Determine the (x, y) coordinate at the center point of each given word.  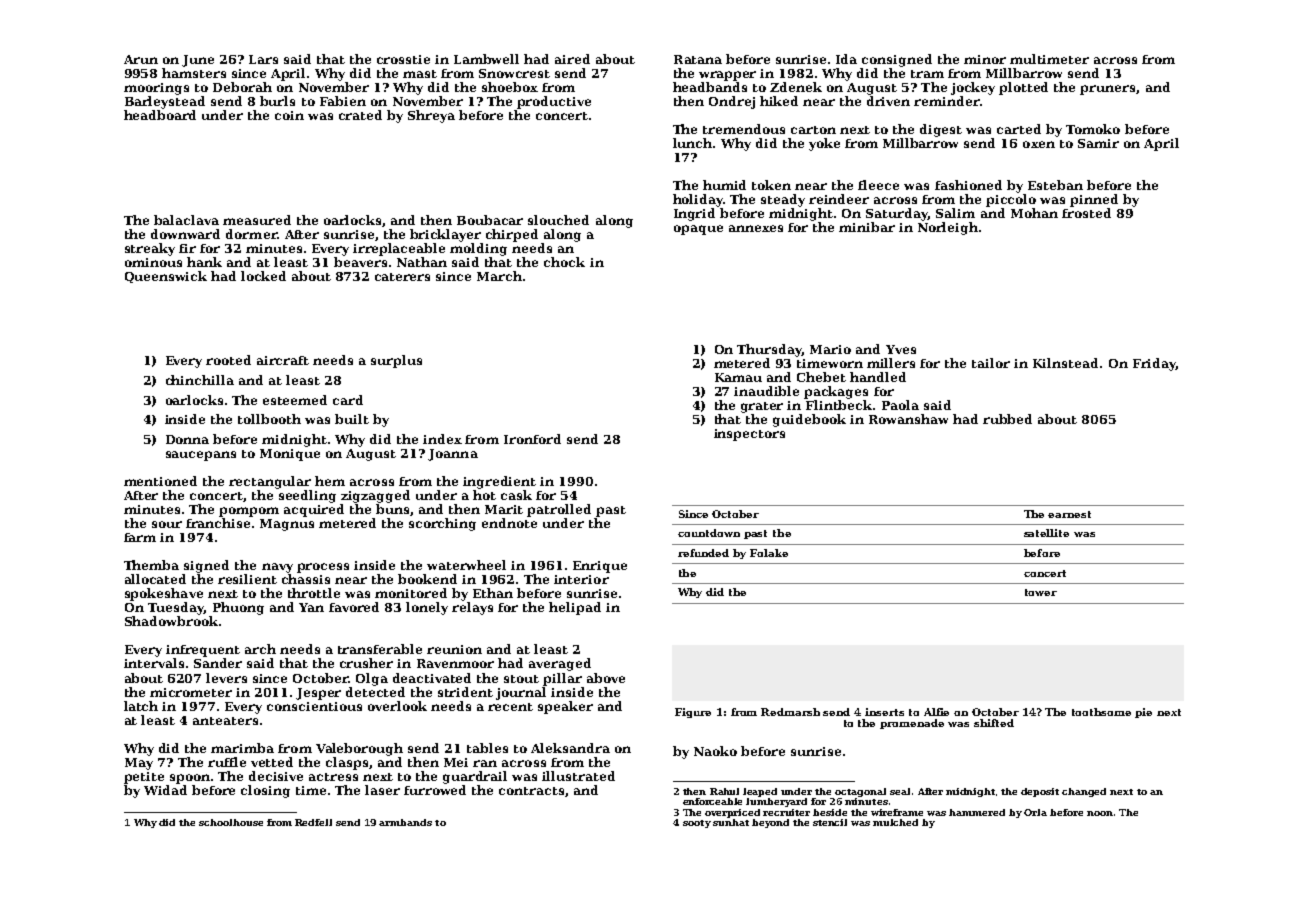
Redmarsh (790, 712)
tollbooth (269, 419)
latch (141, 706)
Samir (1098, 143)
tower (1041, 592)
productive (554, 102)
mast (420, 74)
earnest (1069, 514)
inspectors (749, 435)
